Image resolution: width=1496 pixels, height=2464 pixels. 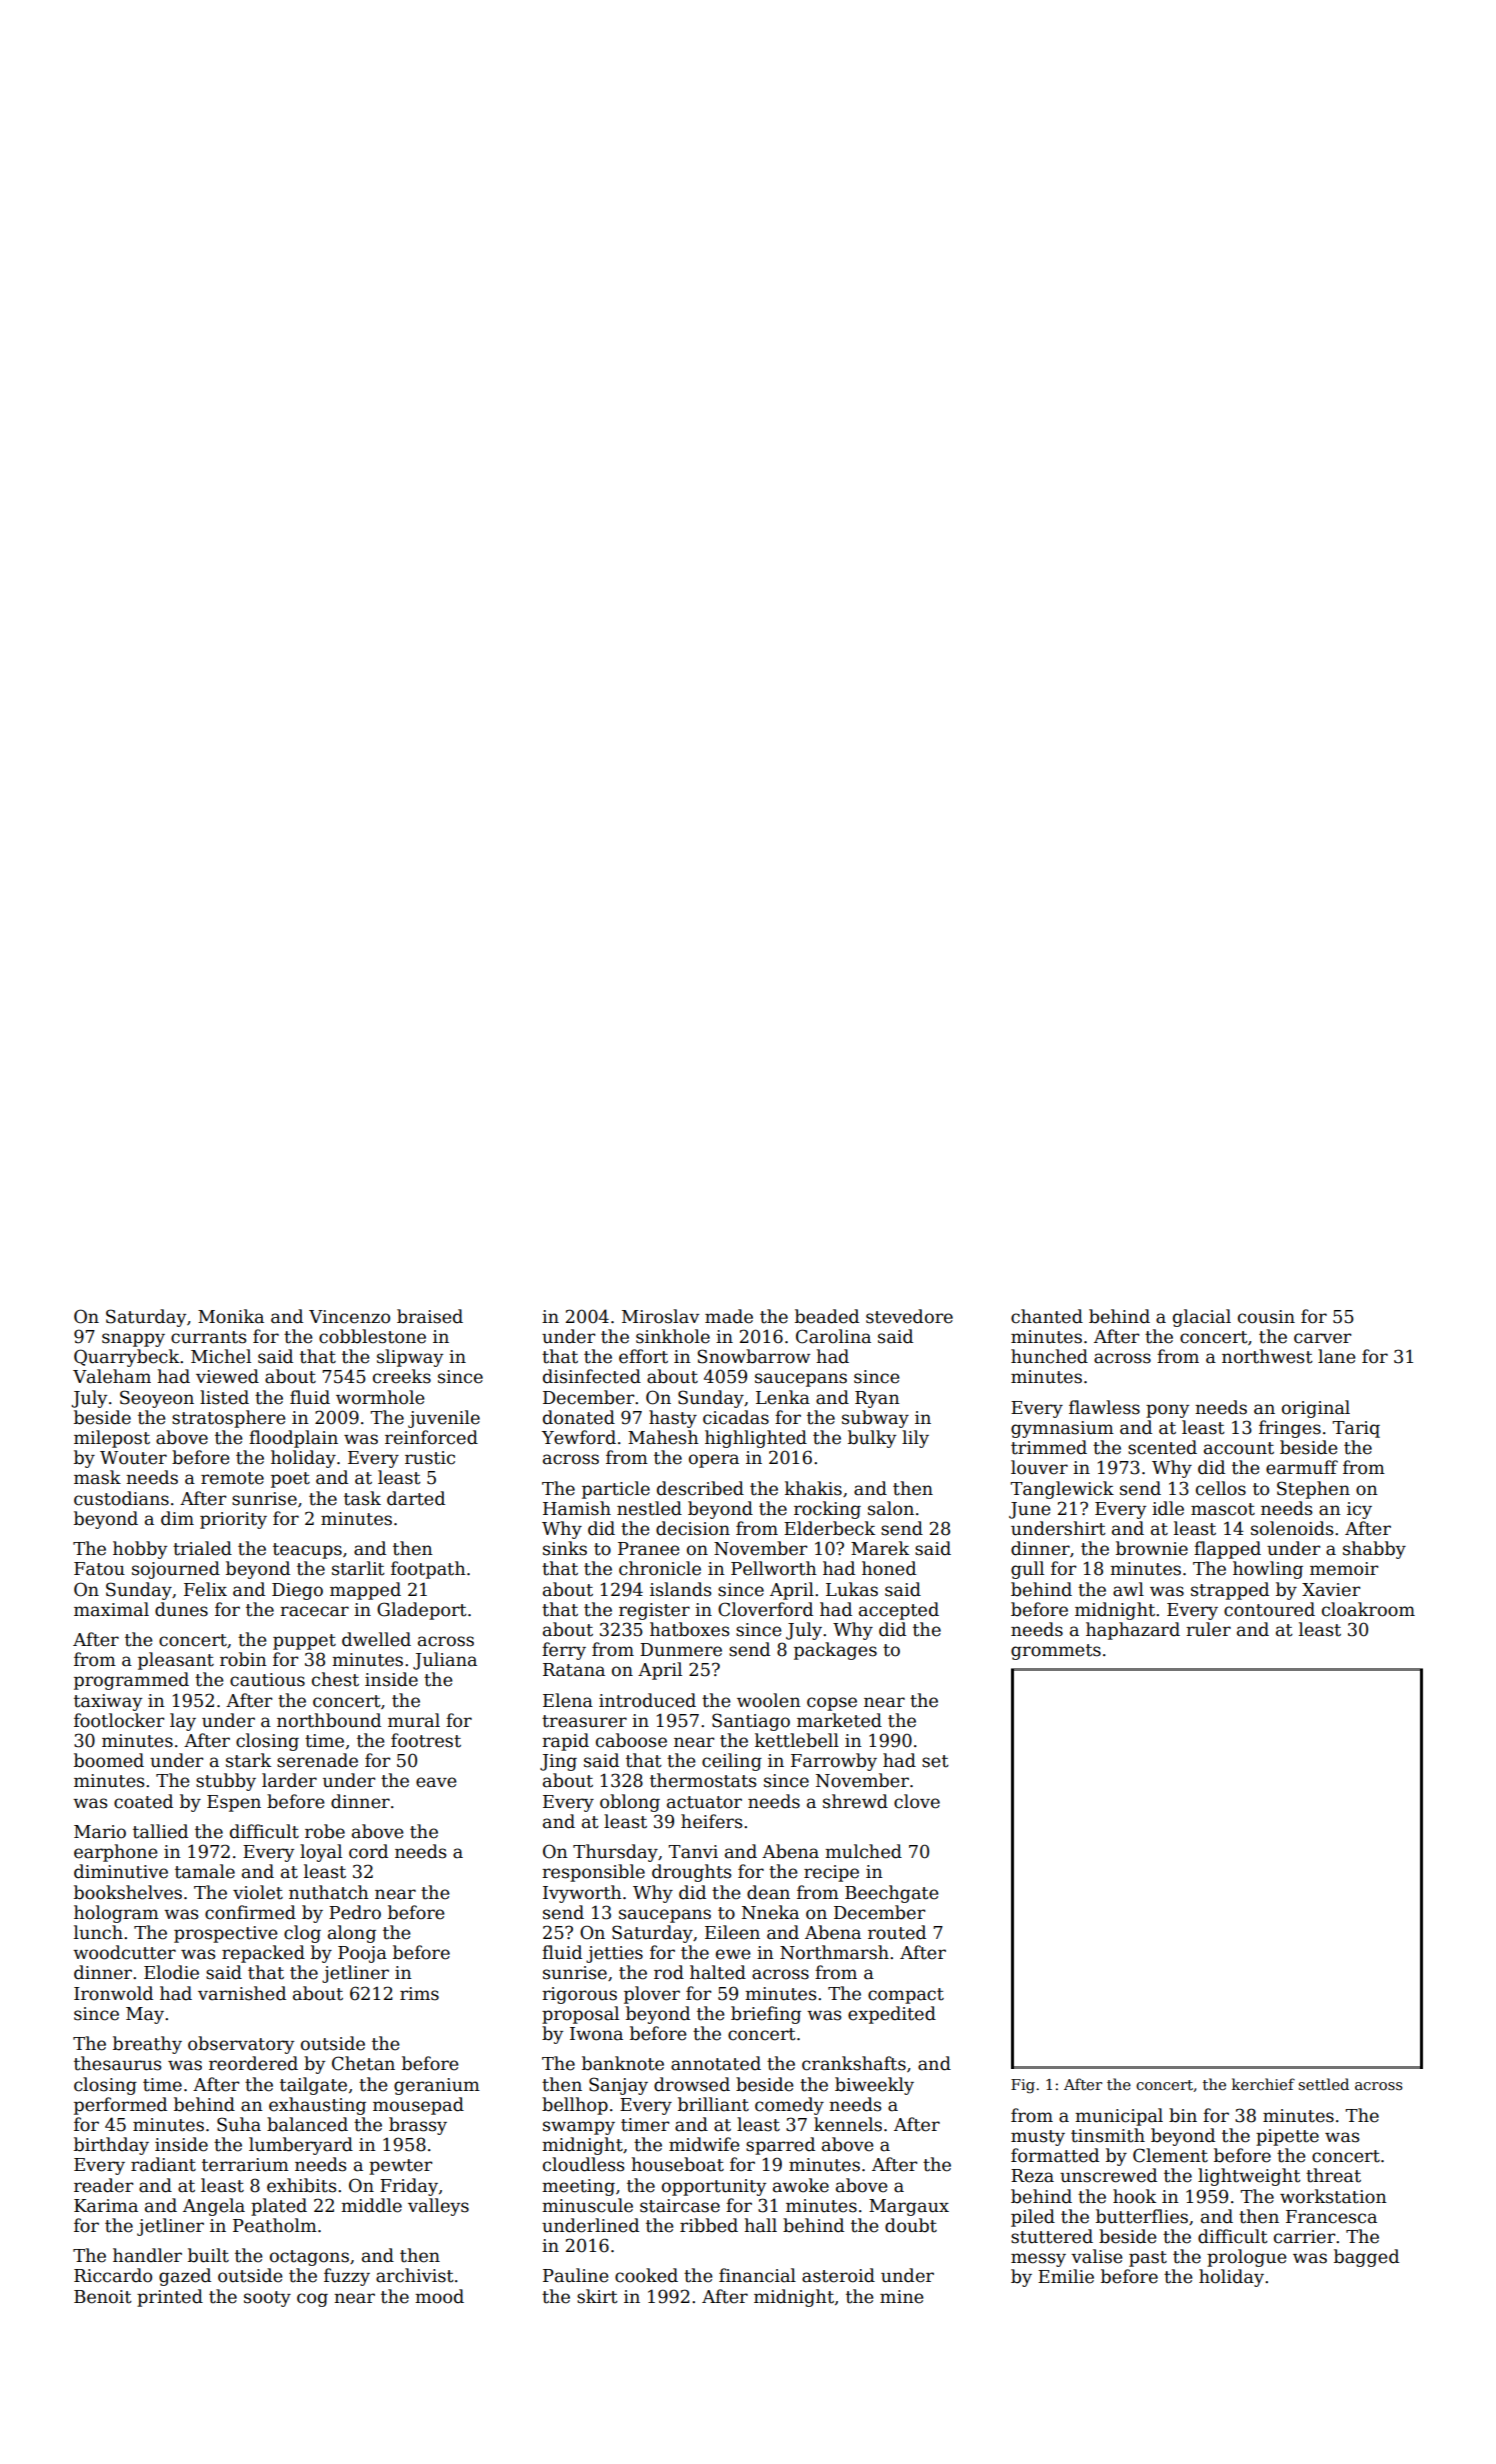 I want to click on made, so click(x=729, y=1316).
